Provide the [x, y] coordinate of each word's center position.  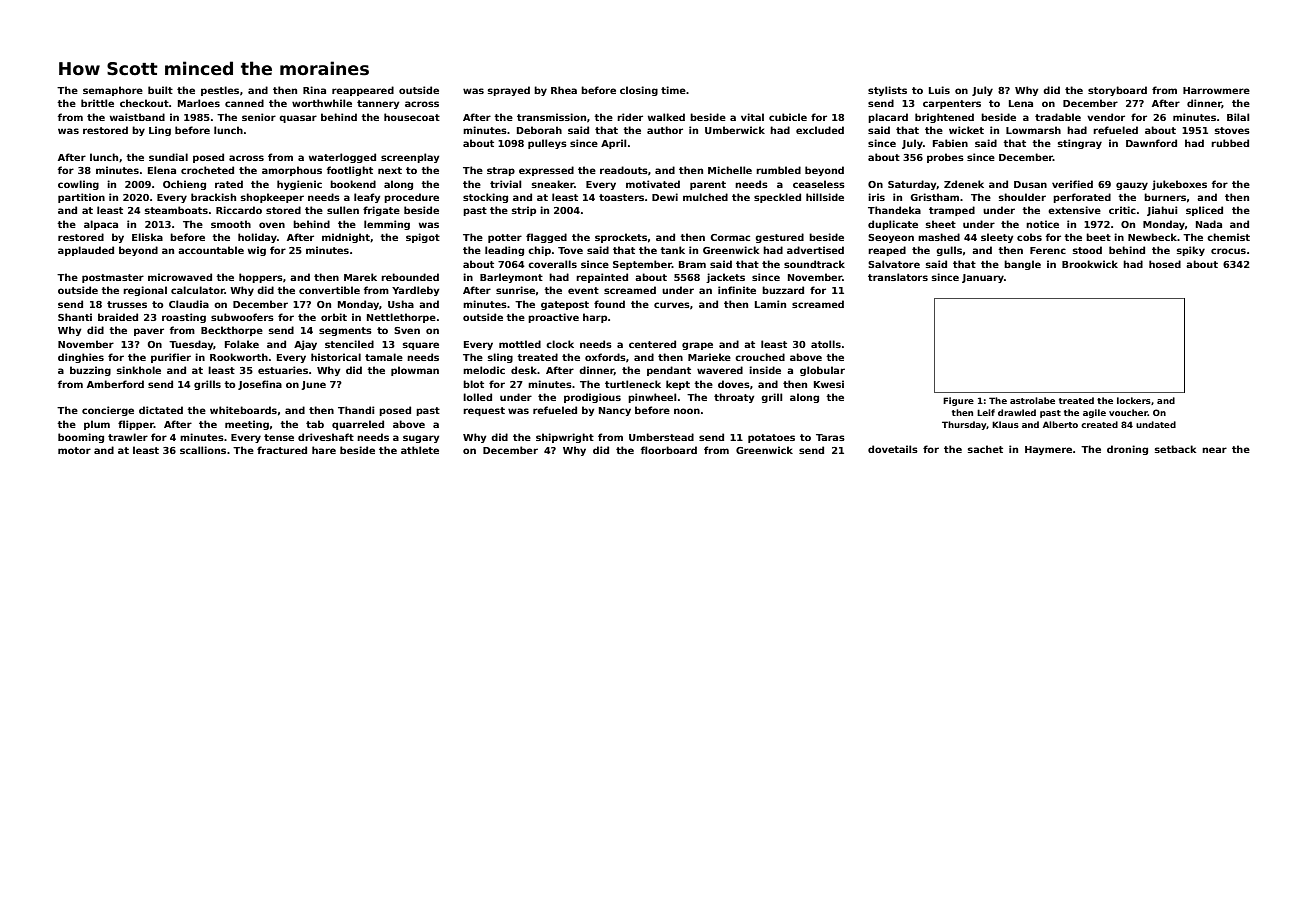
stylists [887, 91]
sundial [168, 157]
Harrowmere [1216, 90]
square [421, 346]
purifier [171, 358]
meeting [247, 425]
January [983, 278]
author [665, 130]
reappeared [363, 91]
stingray [1080, 144]
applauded [86, 251]
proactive [553, 318]
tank [672, 250]
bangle [1022, 265]
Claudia [189, 304]
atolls [826, 344]
